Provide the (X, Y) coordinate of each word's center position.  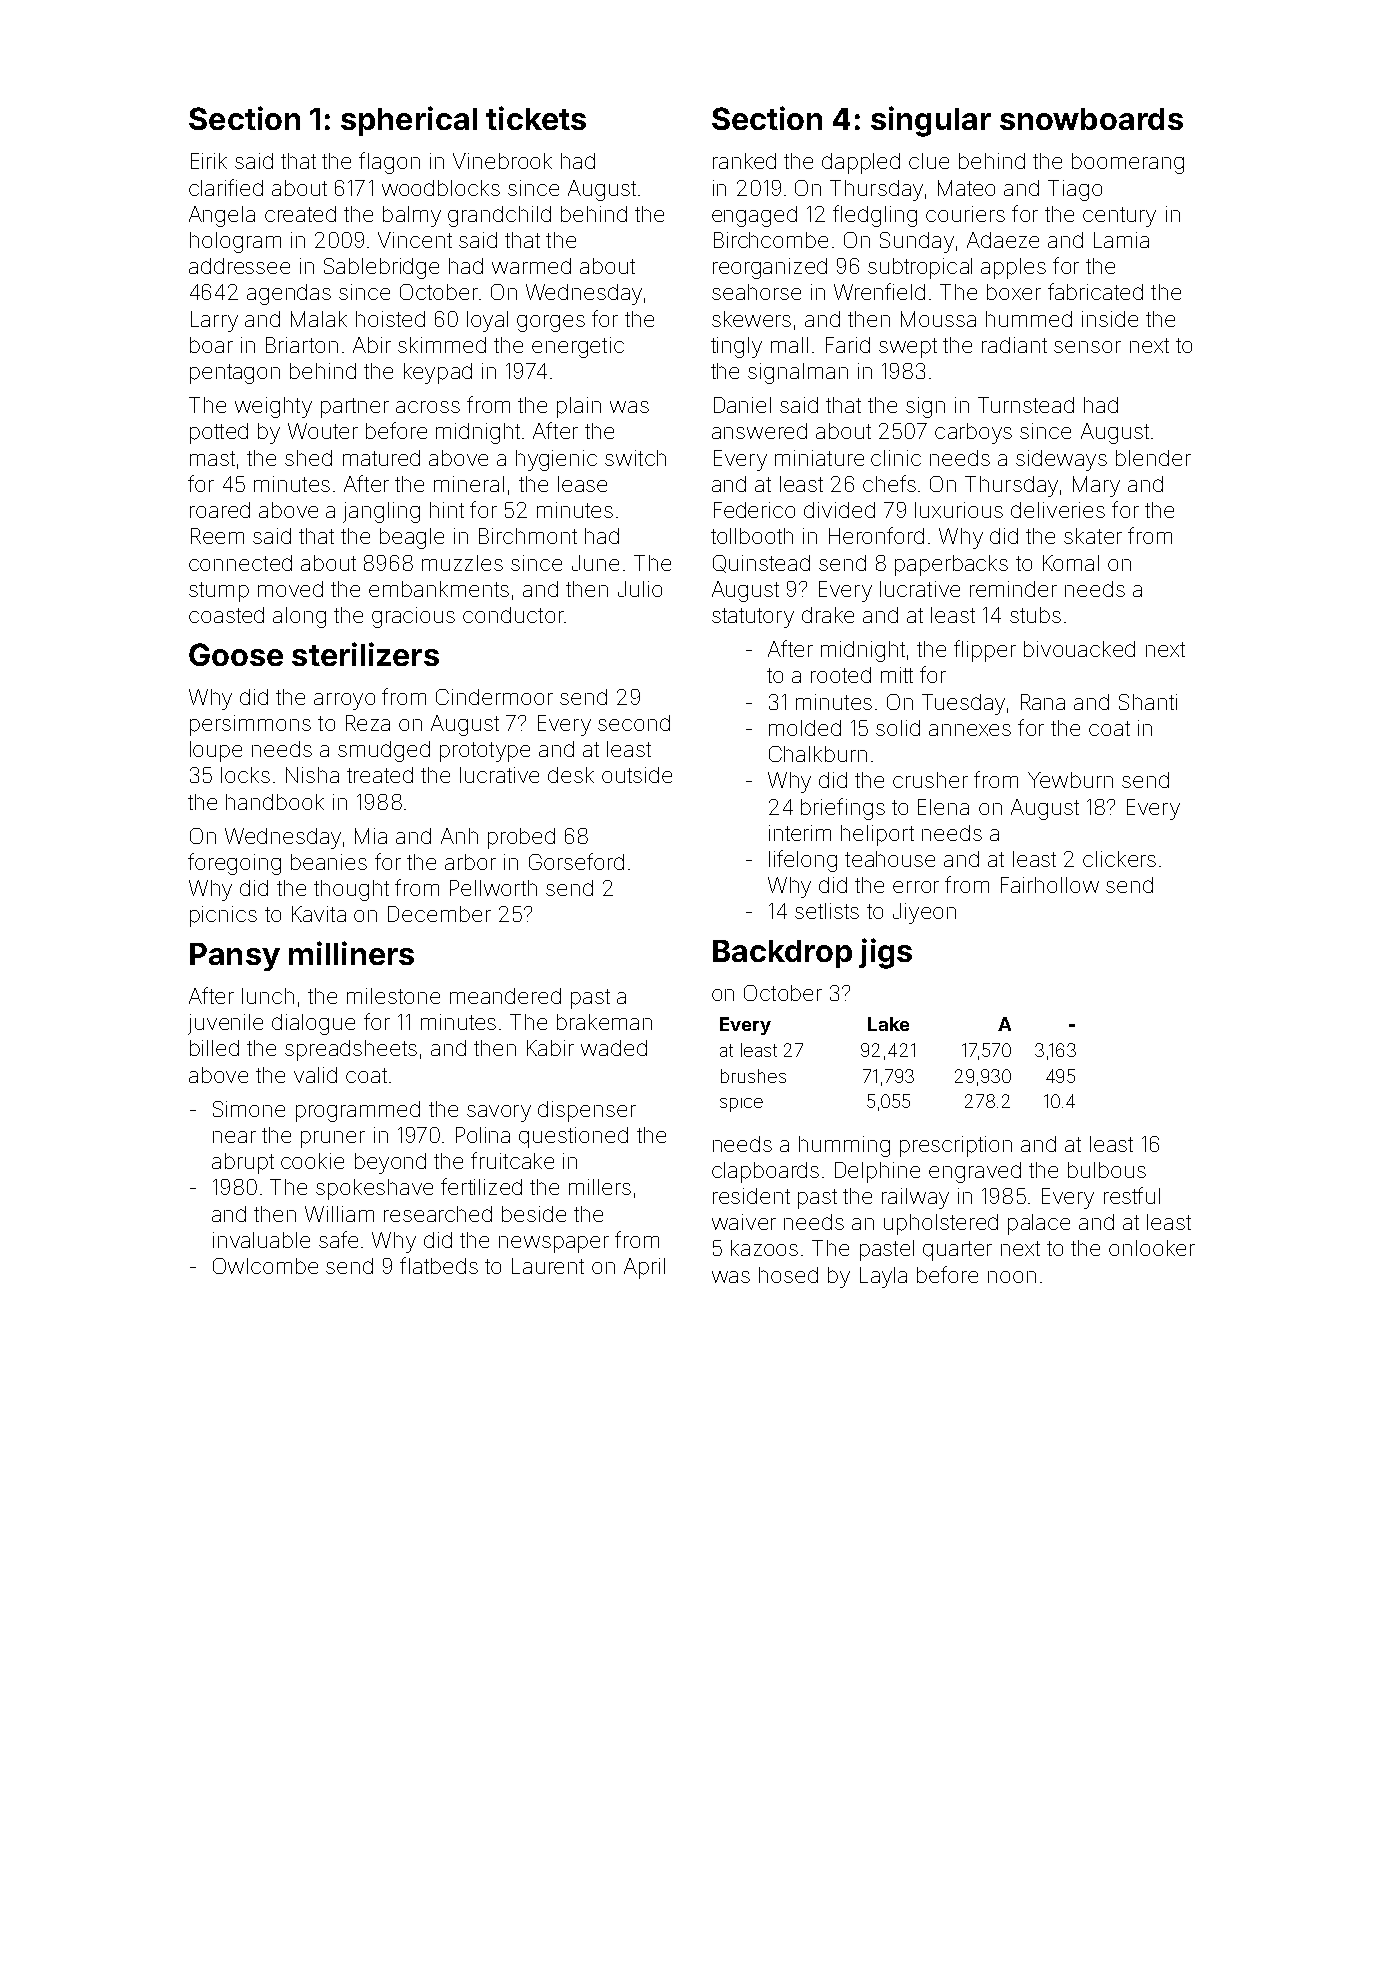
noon (1012, 1277)
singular (931, 121)
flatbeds (439, 1265)
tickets (536, 118)
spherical (409, 121)
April (644, 1268)
